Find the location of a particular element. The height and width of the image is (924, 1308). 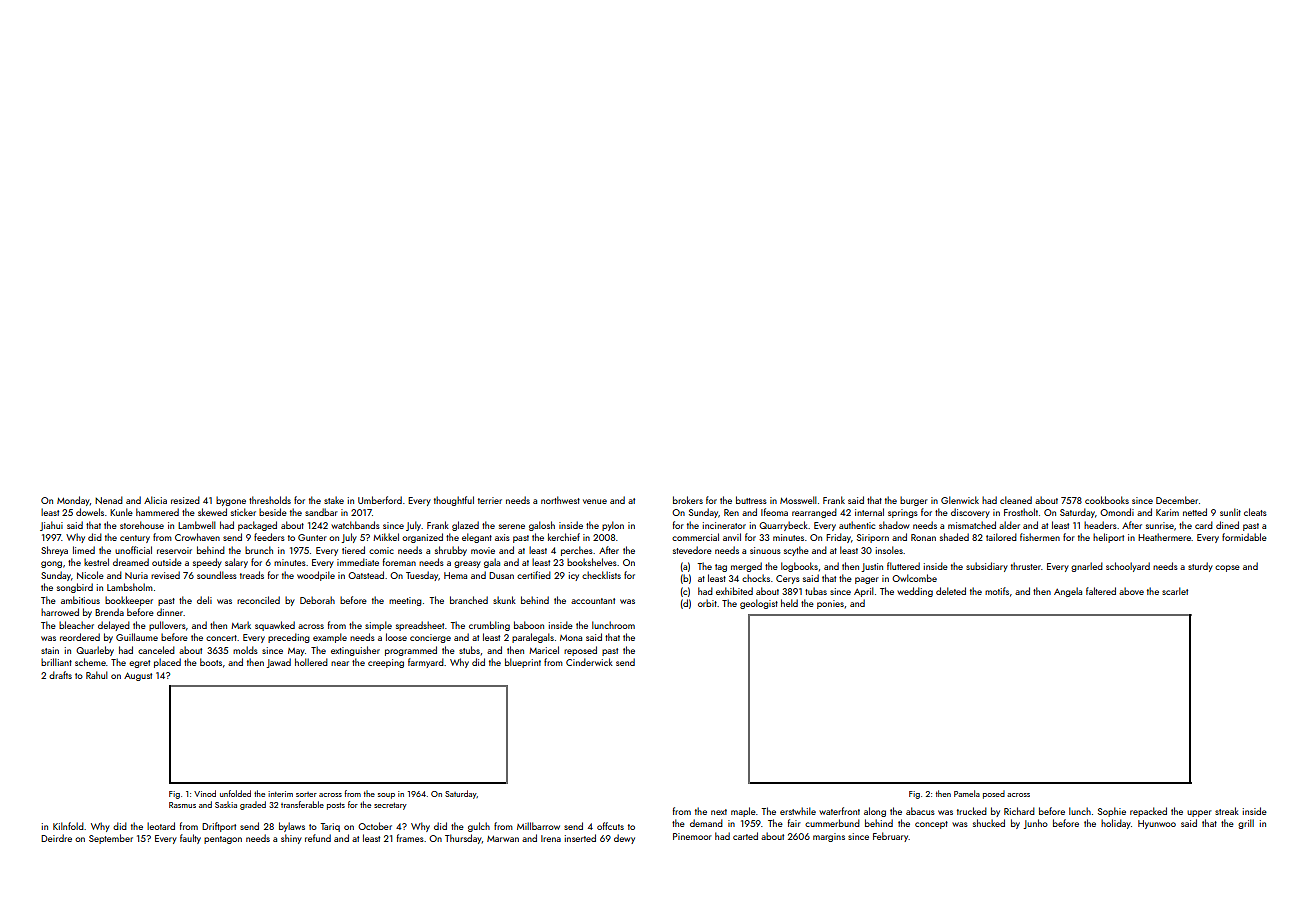

graded is located at coordinates (253, 805).
